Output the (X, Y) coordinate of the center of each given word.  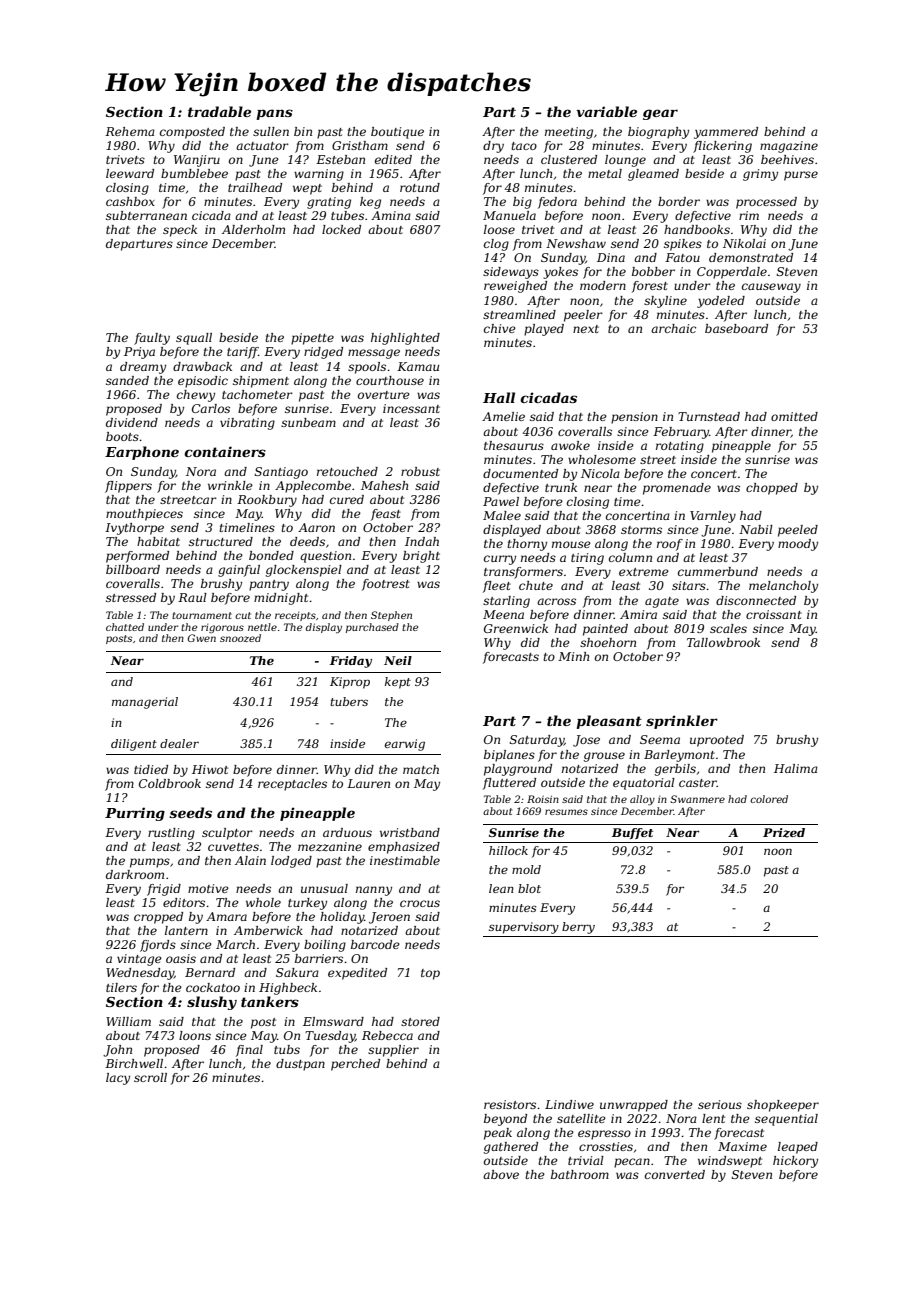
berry (578, 928)
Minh (573, 656)
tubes (347, 215)
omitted (794, 416)
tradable (219, 111)
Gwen (201, 638)
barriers (319, 958)
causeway (771, 288)
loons (195, 1035)
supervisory (524, 928)
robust (420, 471)
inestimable (405, 860)
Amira (638, 614)
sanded (127, 380)
